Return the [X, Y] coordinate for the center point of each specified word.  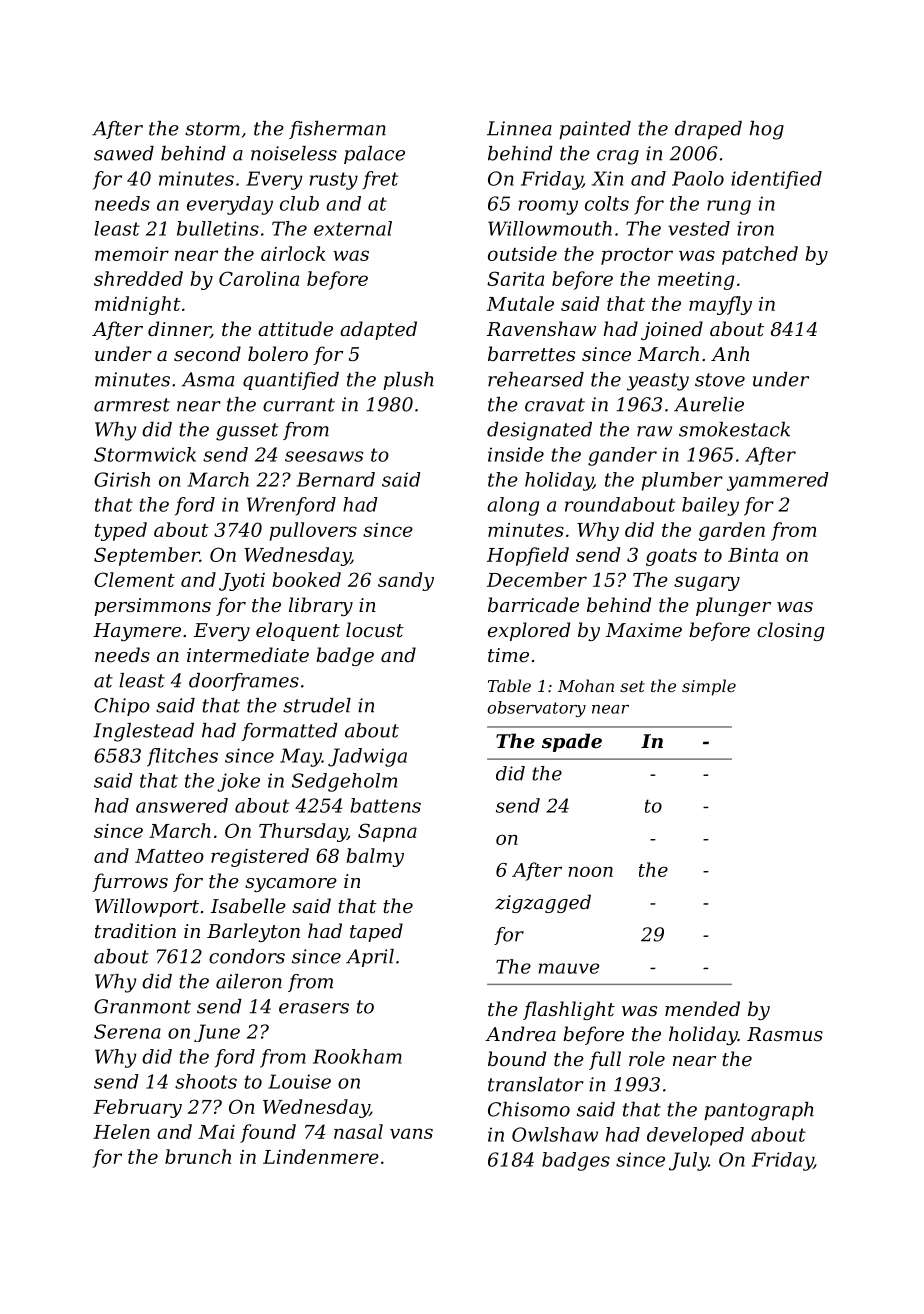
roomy [548, 207]
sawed [124, 153]
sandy [406, 581]
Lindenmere [321, 1156]
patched [760, 255]
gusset [247, 432]
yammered [778, 481]
